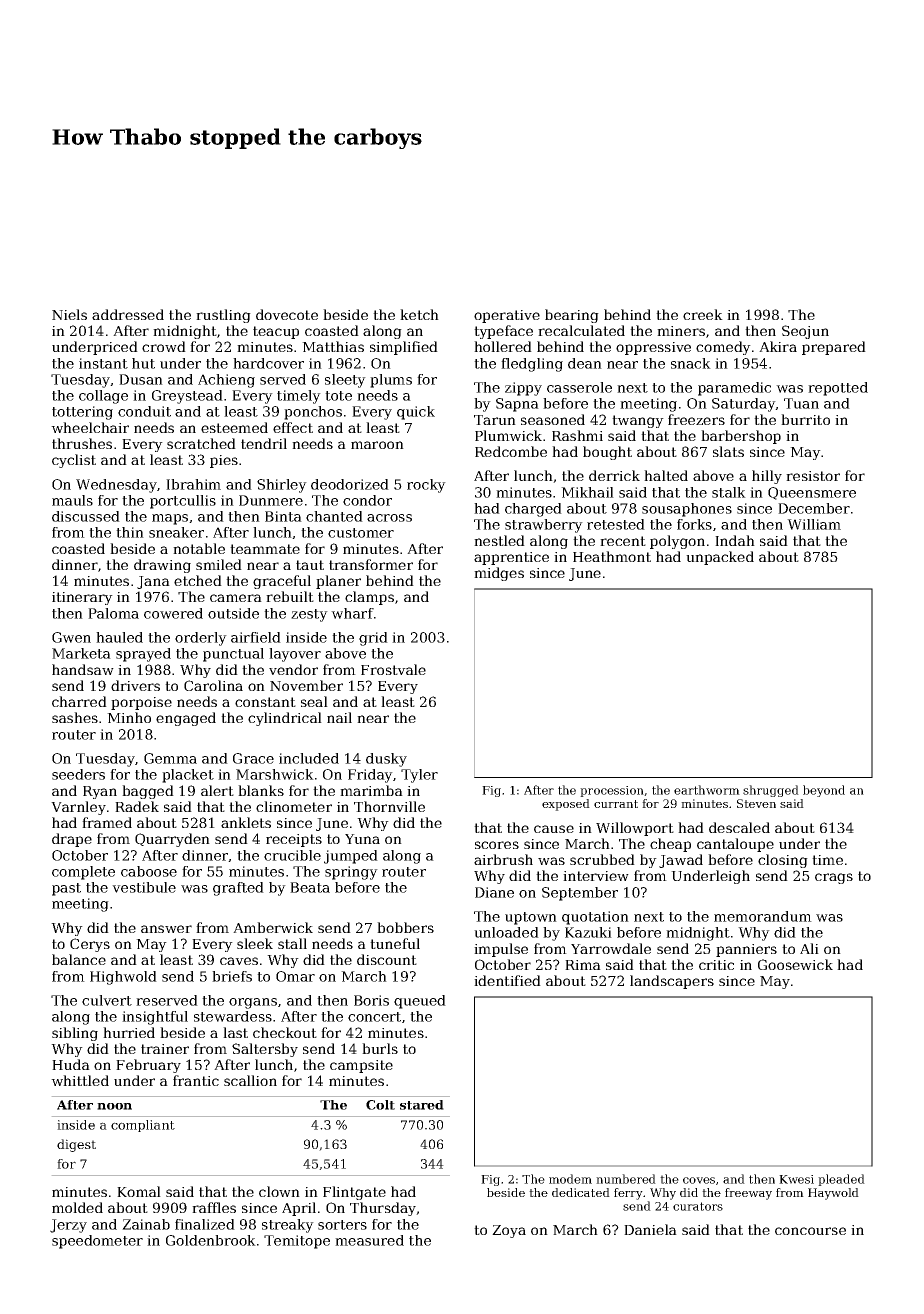 The width and height of the screenshot is (924, 1314). What do you see at coordinates (499, 540) in the screenshot?
I see `nestled` at bounding box center [499, 540].
